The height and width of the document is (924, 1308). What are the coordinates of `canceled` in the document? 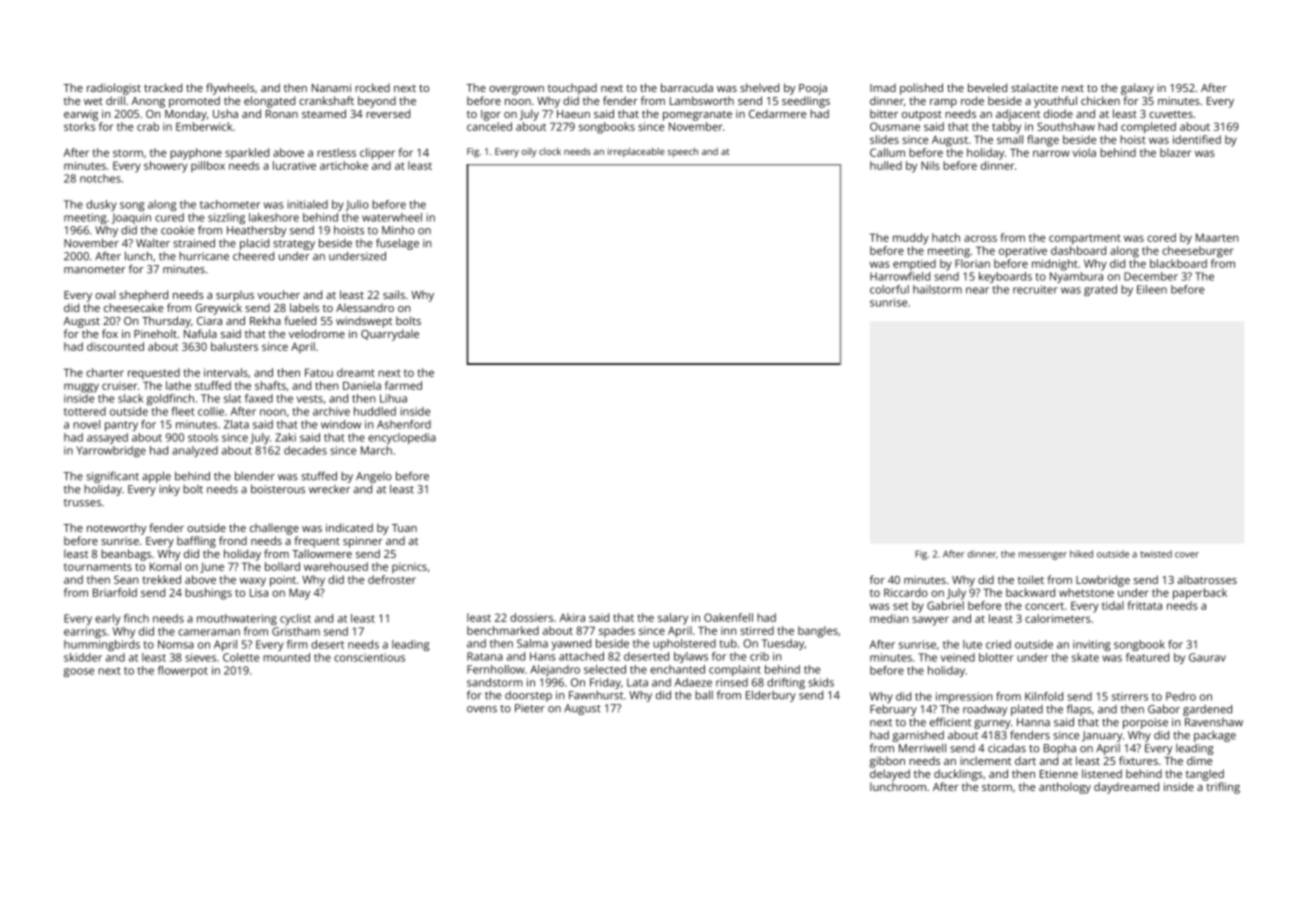 It's located at (489, 126).
